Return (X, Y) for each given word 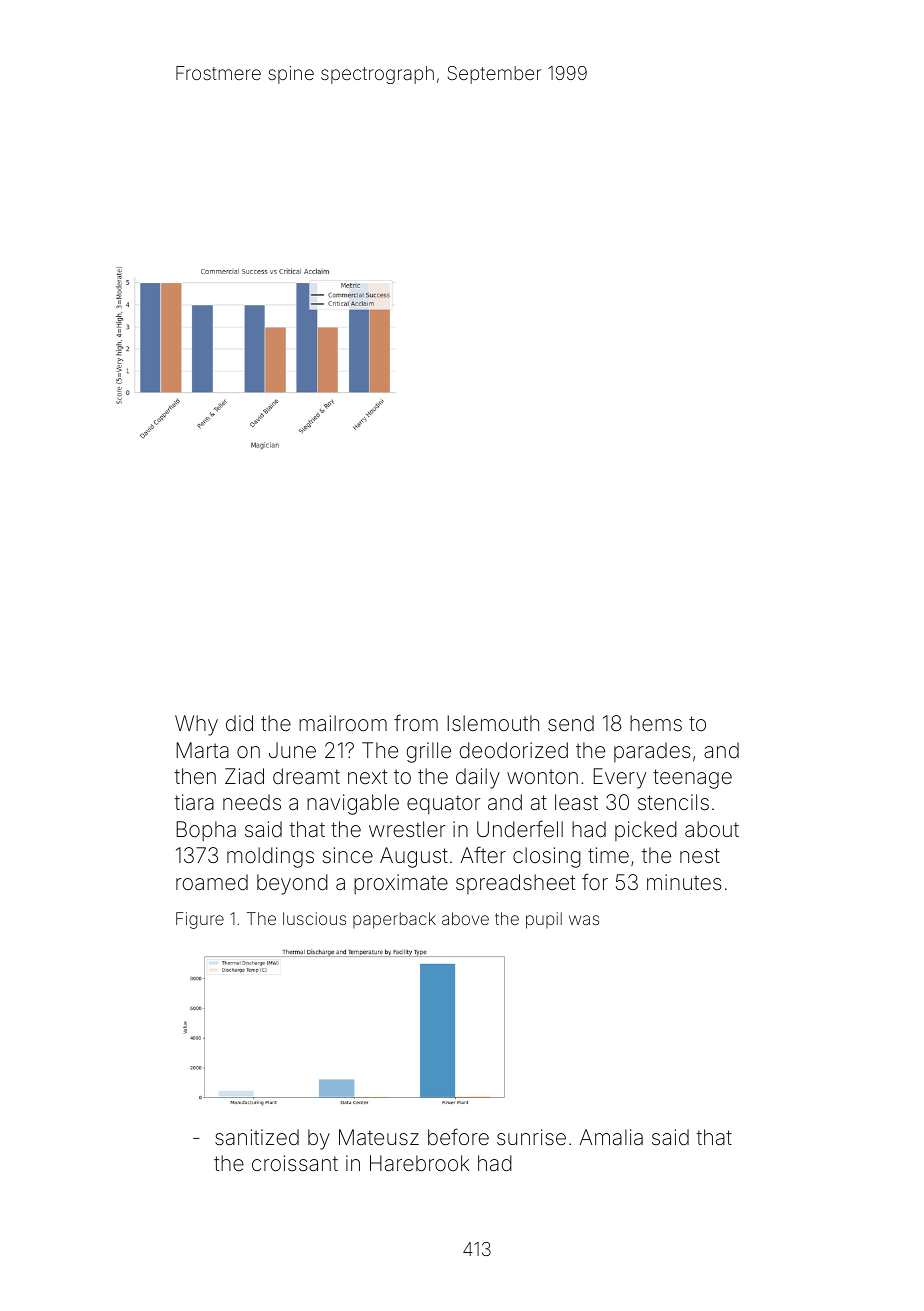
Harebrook (419, 1163)
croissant (295, 1163)
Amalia (611, 1137)
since (347, 855)
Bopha (206, 831)
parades (652, 752)
